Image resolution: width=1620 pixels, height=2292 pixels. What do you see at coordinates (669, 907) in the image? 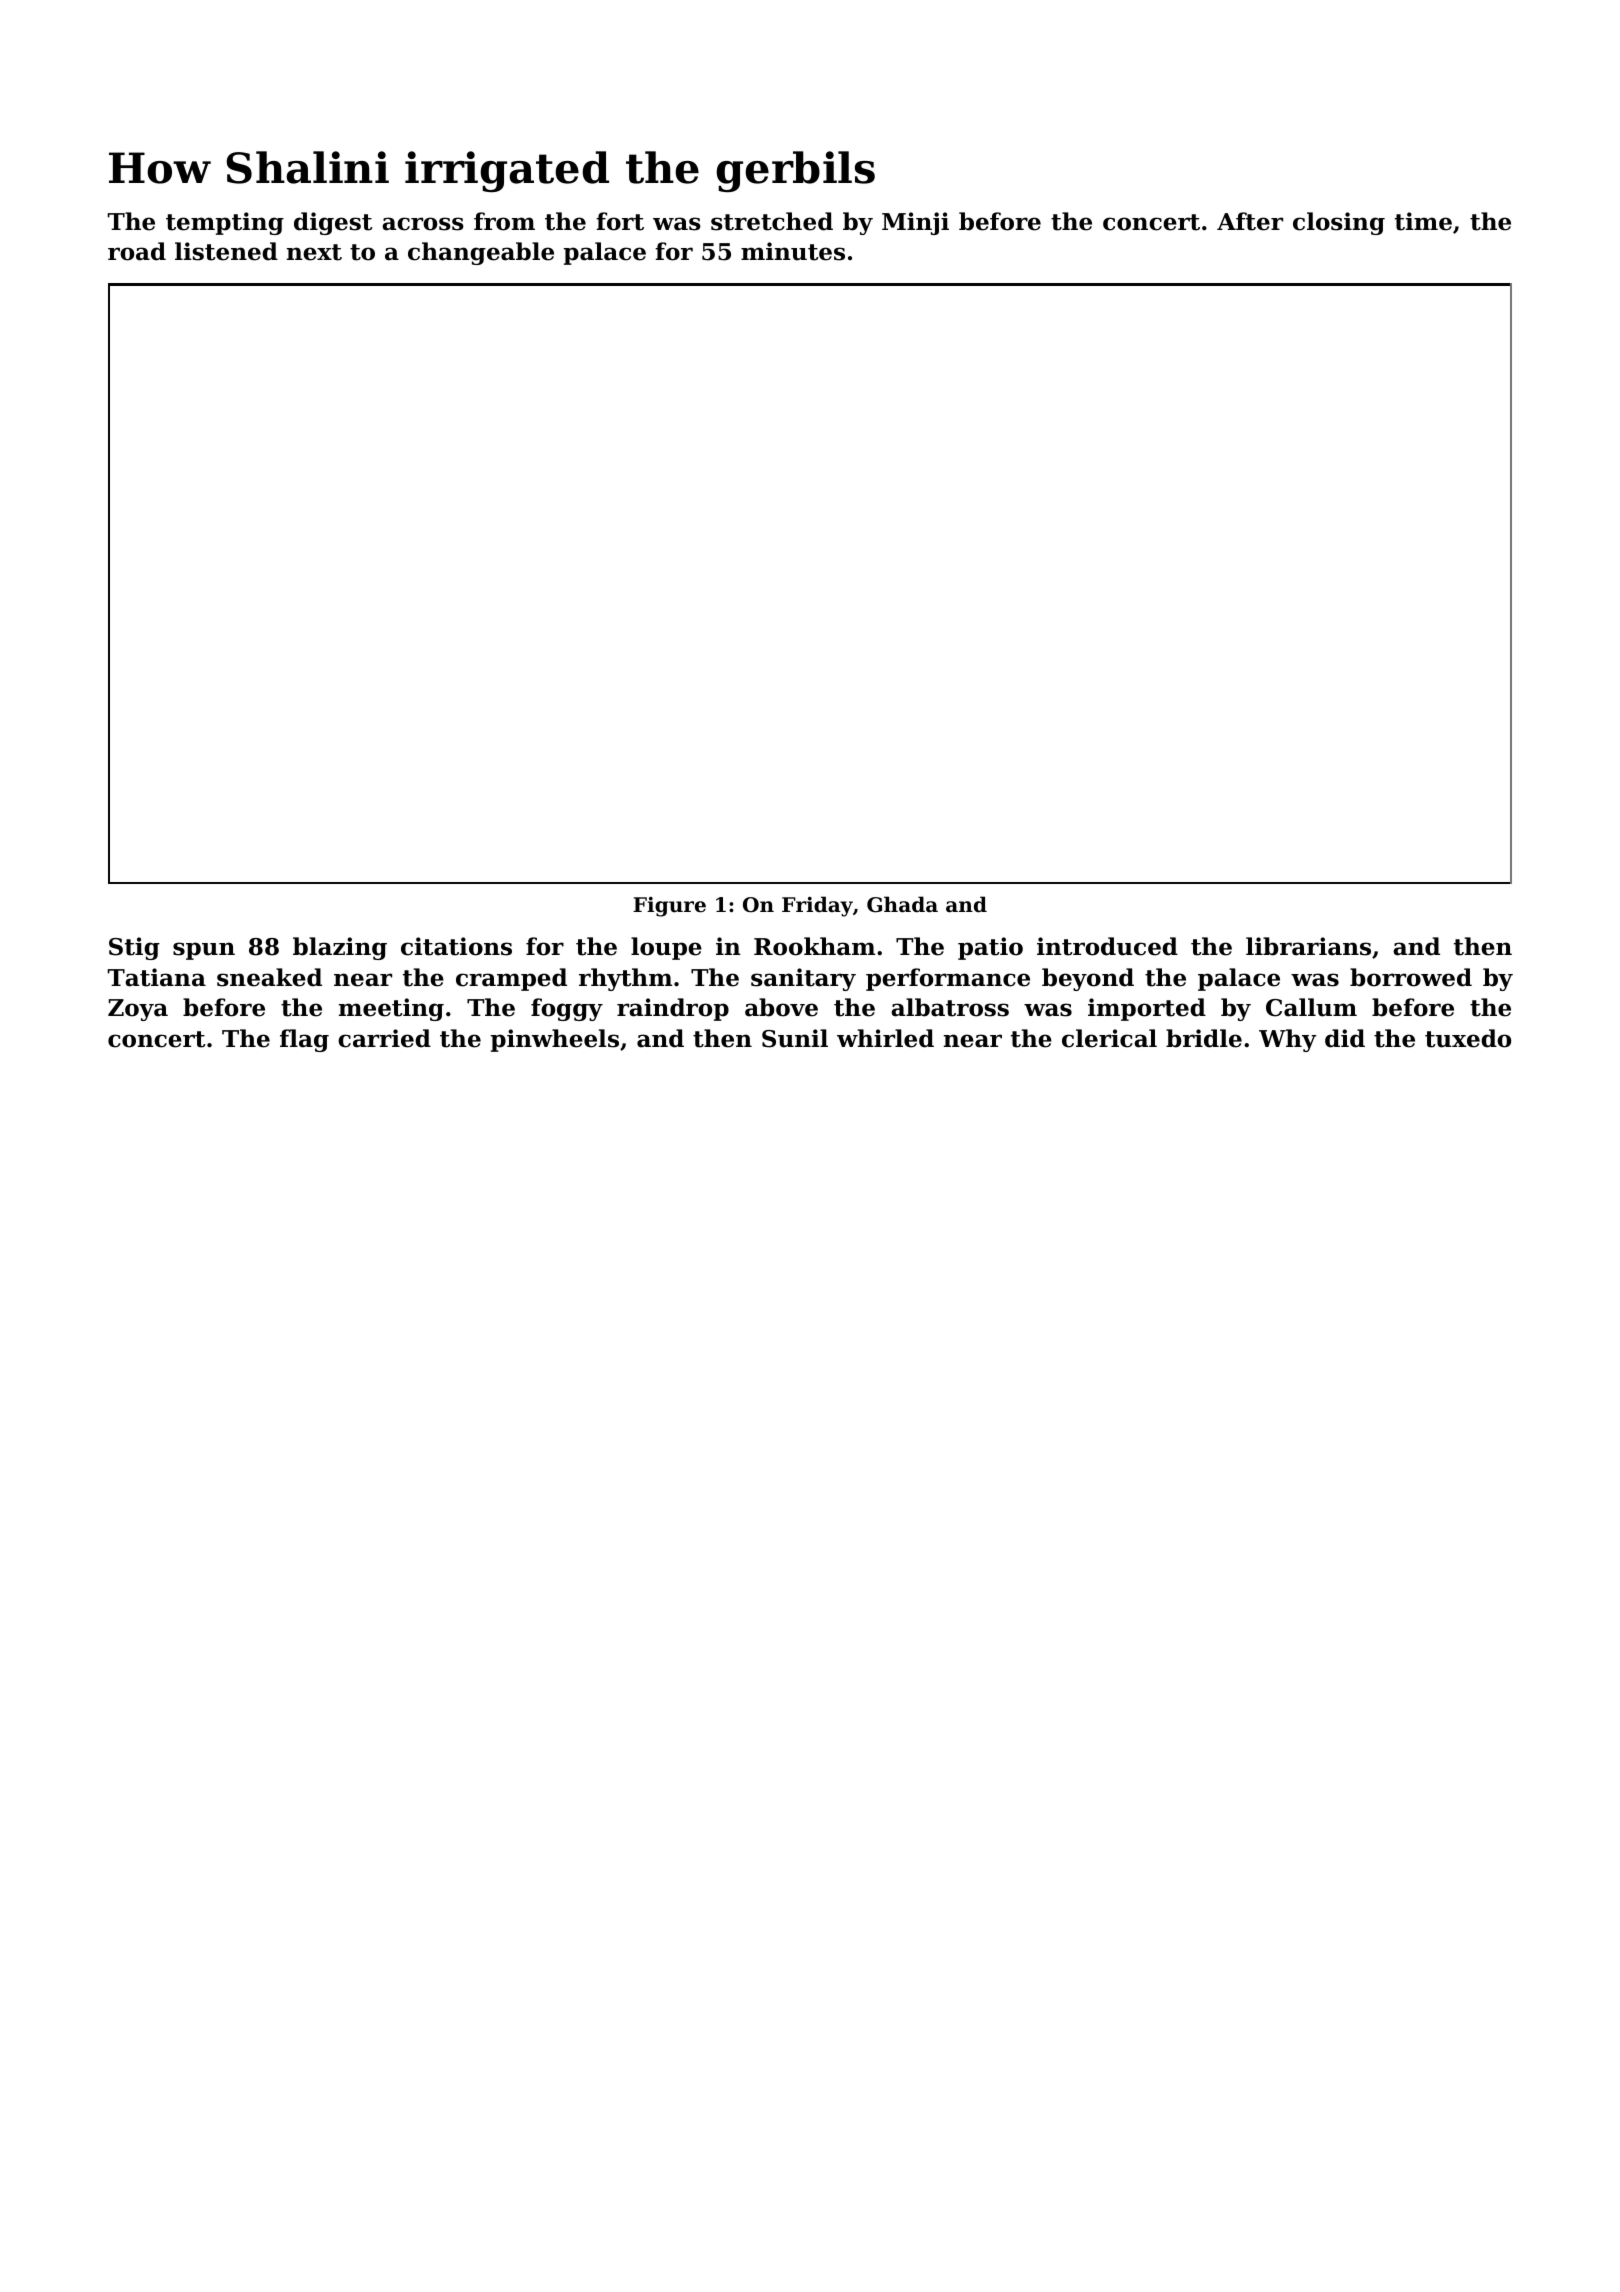
I see `Figure` at bounding box center [669, 907].
